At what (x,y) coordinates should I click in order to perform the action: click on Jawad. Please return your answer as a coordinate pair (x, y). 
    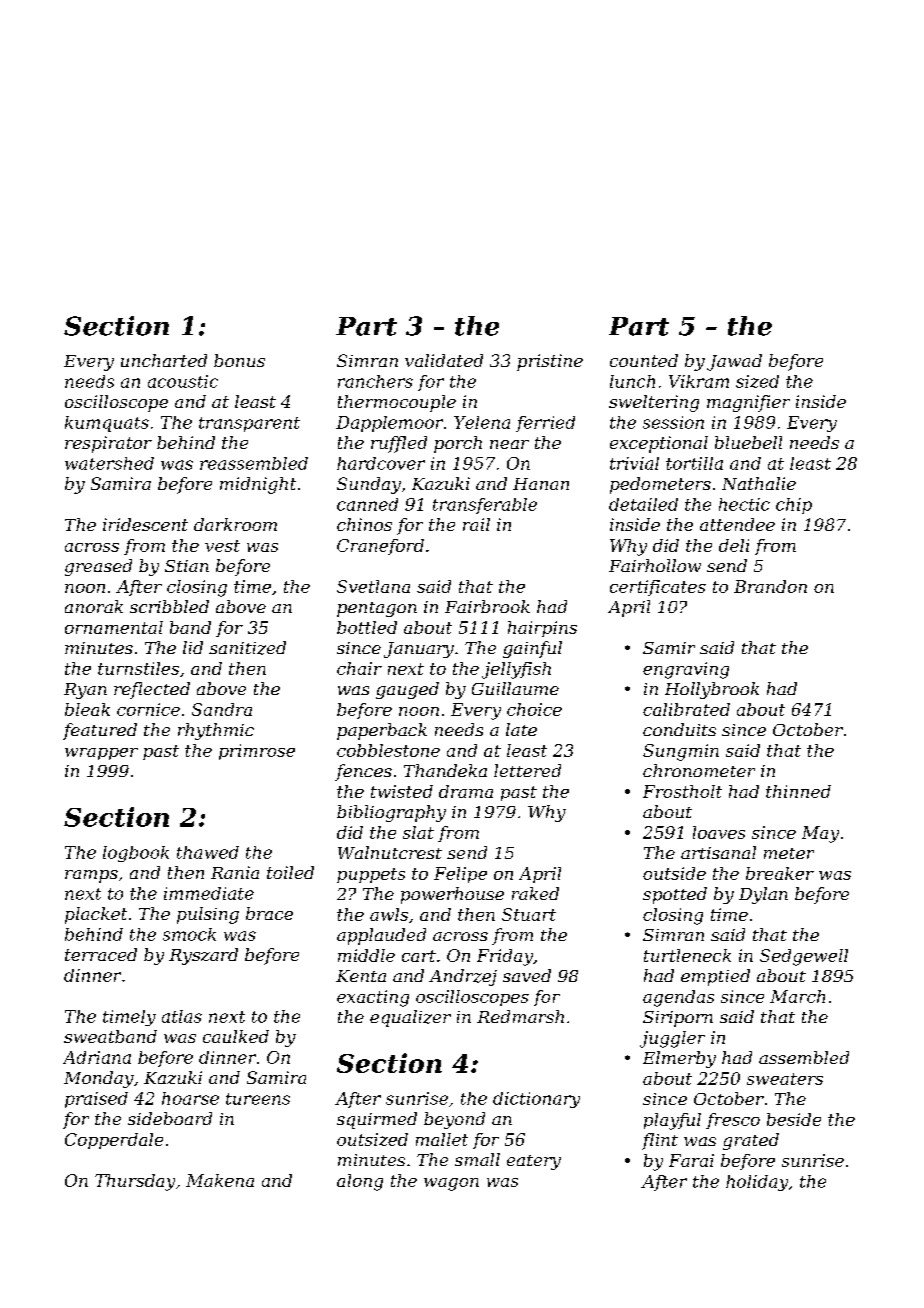
    Looking at the image, I should click on (734, 362).
